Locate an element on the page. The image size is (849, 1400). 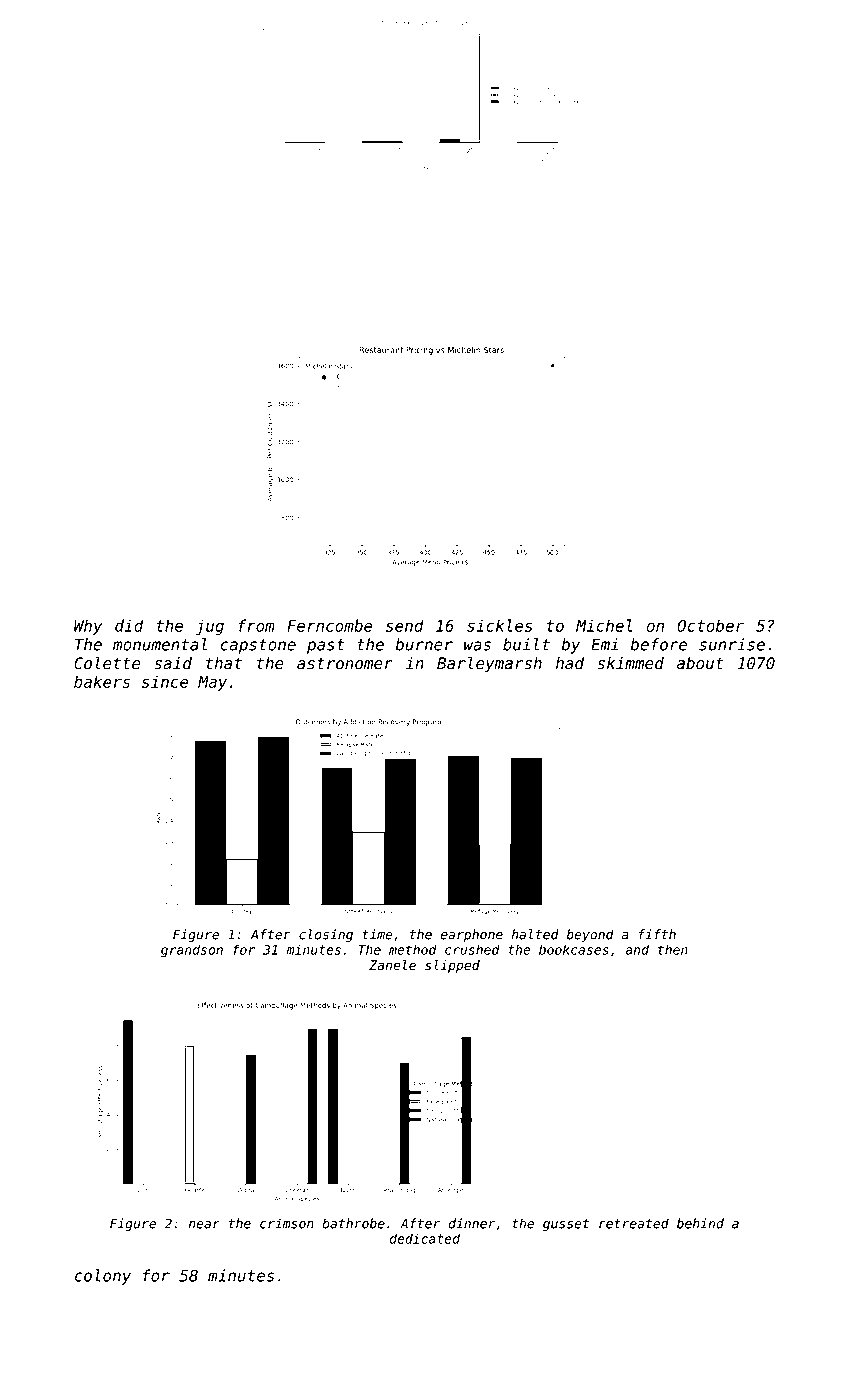
dedicated is located at coordinates (425, 1238).
